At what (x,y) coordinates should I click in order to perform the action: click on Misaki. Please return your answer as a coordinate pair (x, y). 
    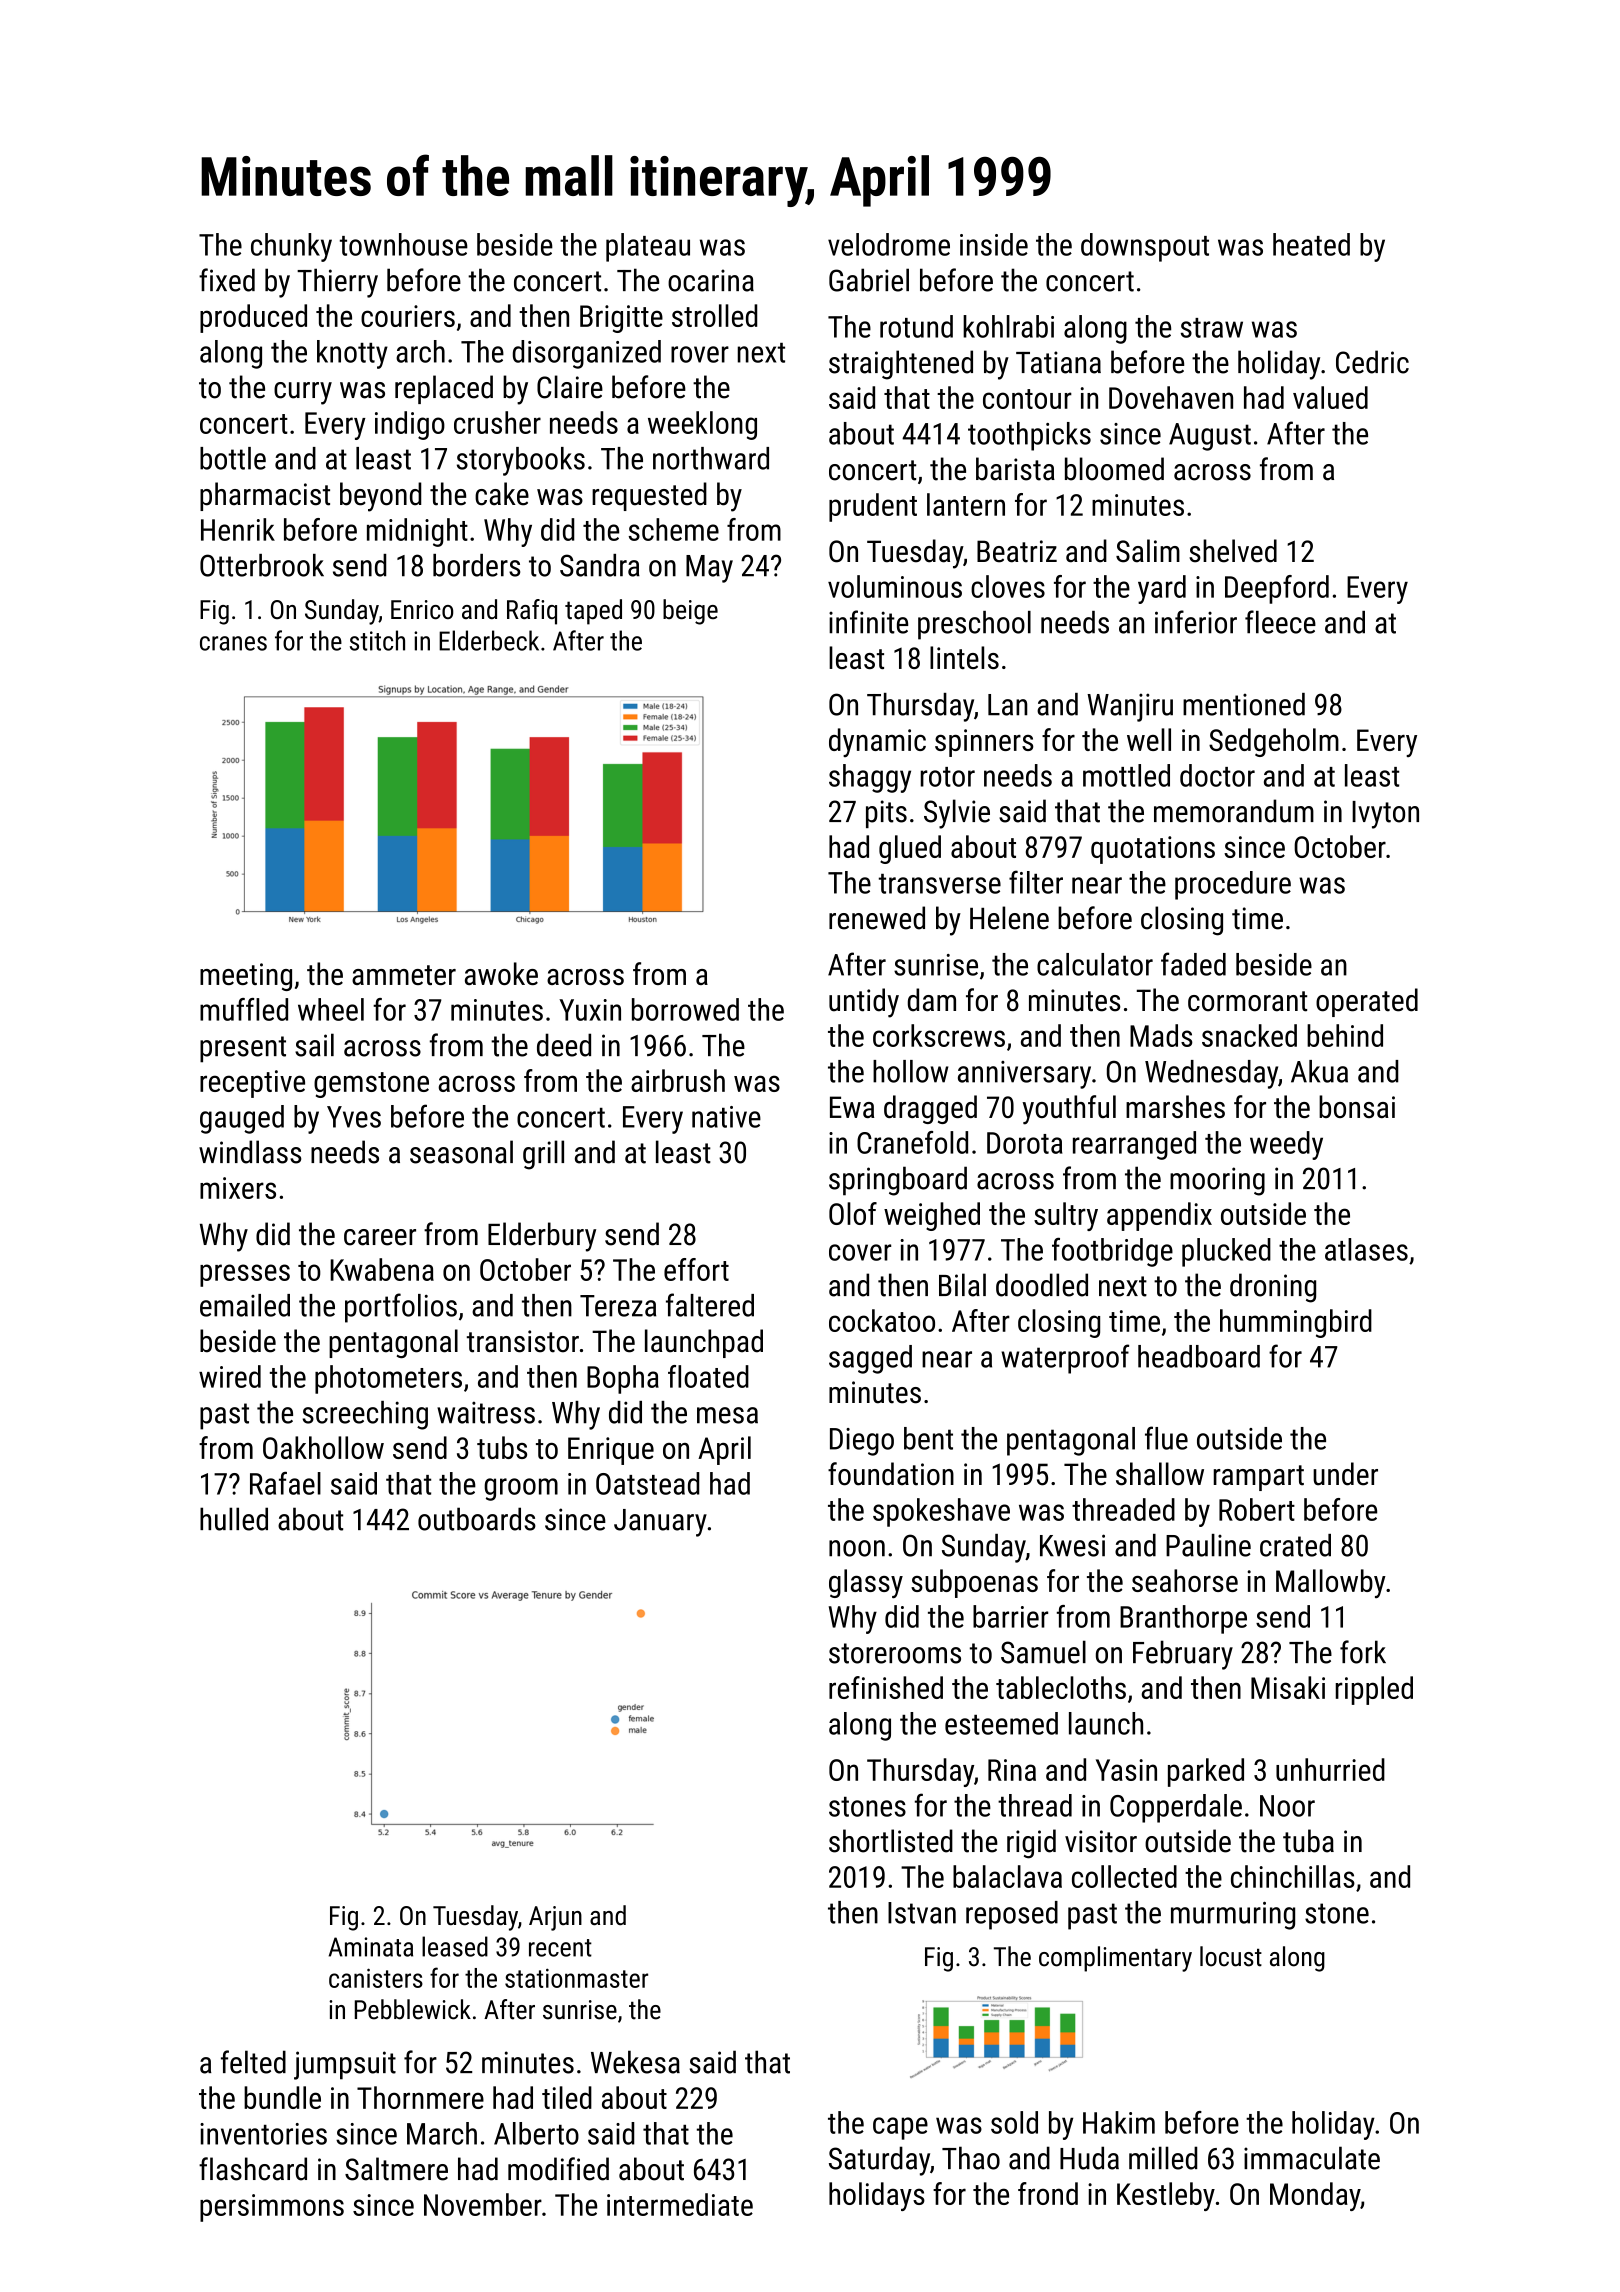
    Looking at the image, I should click on (1288, 1687).
